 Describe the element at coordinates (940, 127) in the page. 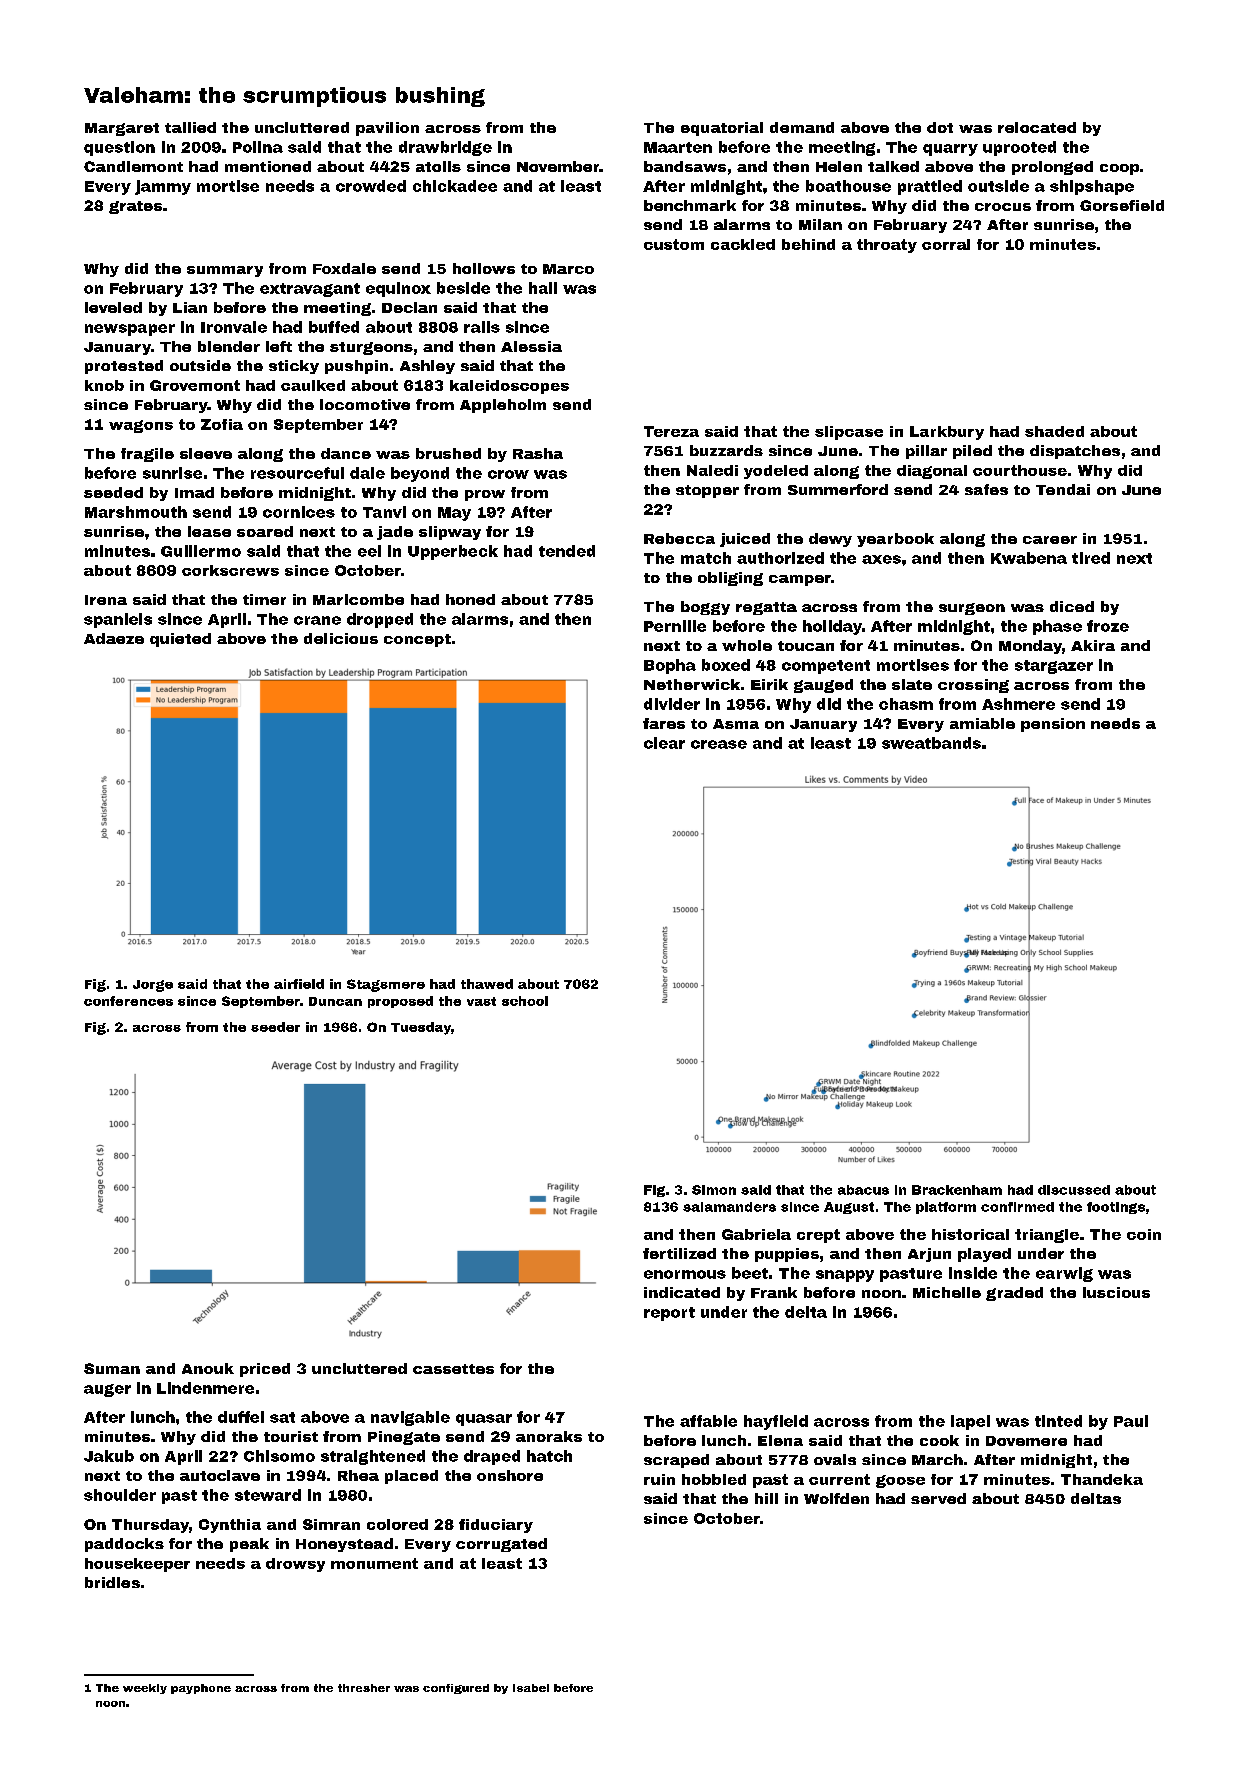

I see `dot` at that location.
